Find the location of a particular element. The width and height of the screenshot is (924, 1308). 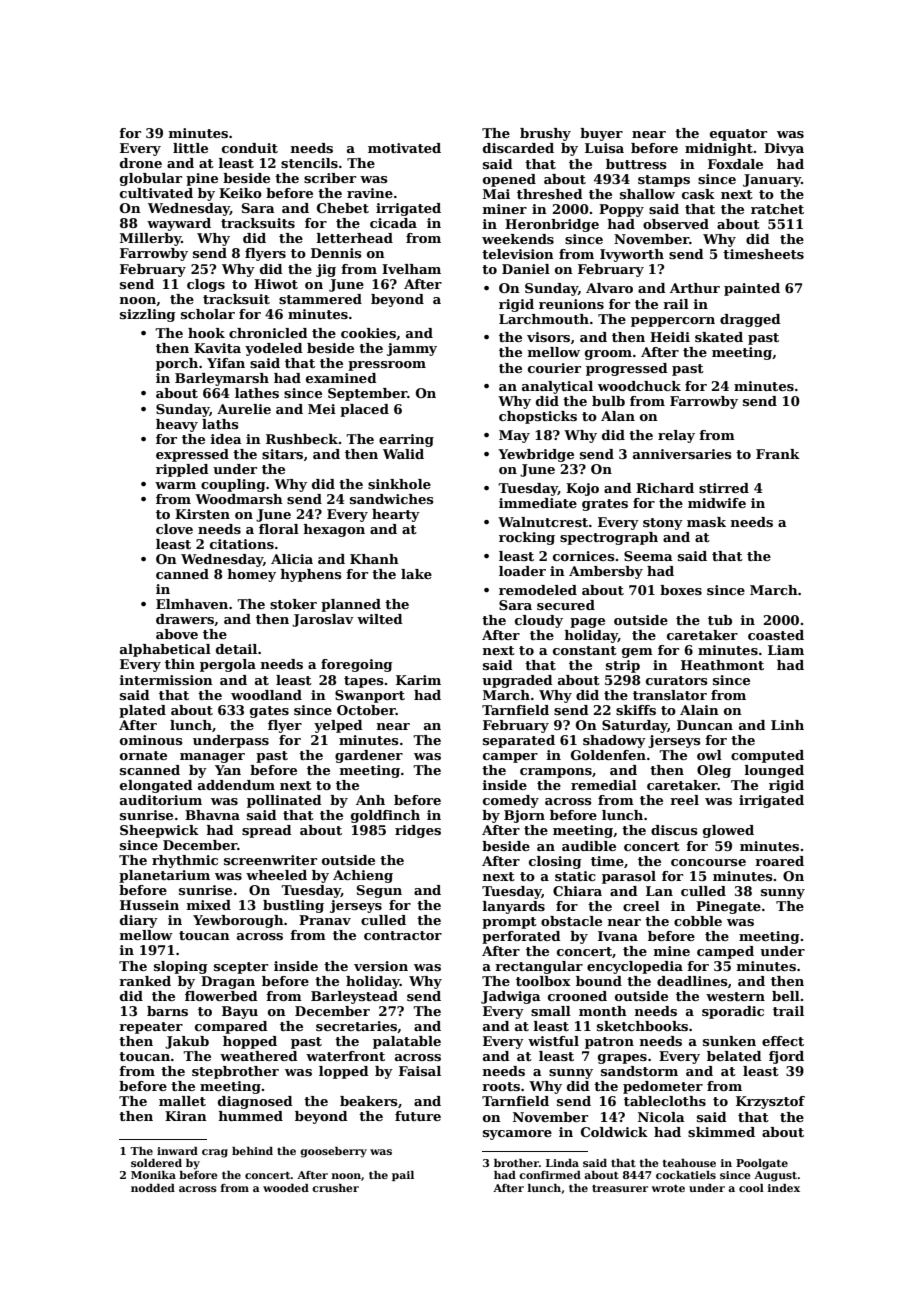

clove is located at coordinates (174, 529).
